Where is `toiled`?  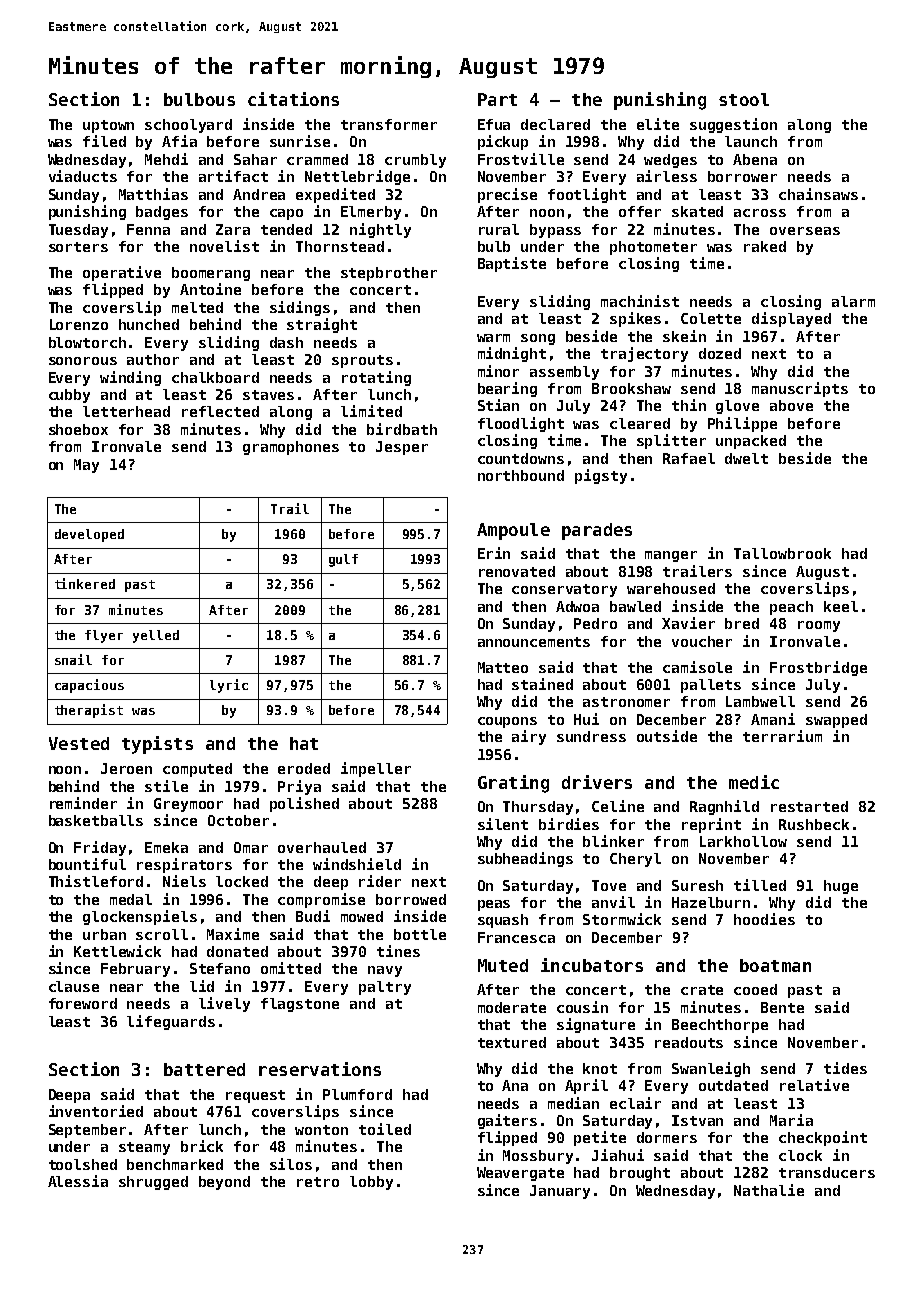
toiled is located at coordinates (385, 1129).
